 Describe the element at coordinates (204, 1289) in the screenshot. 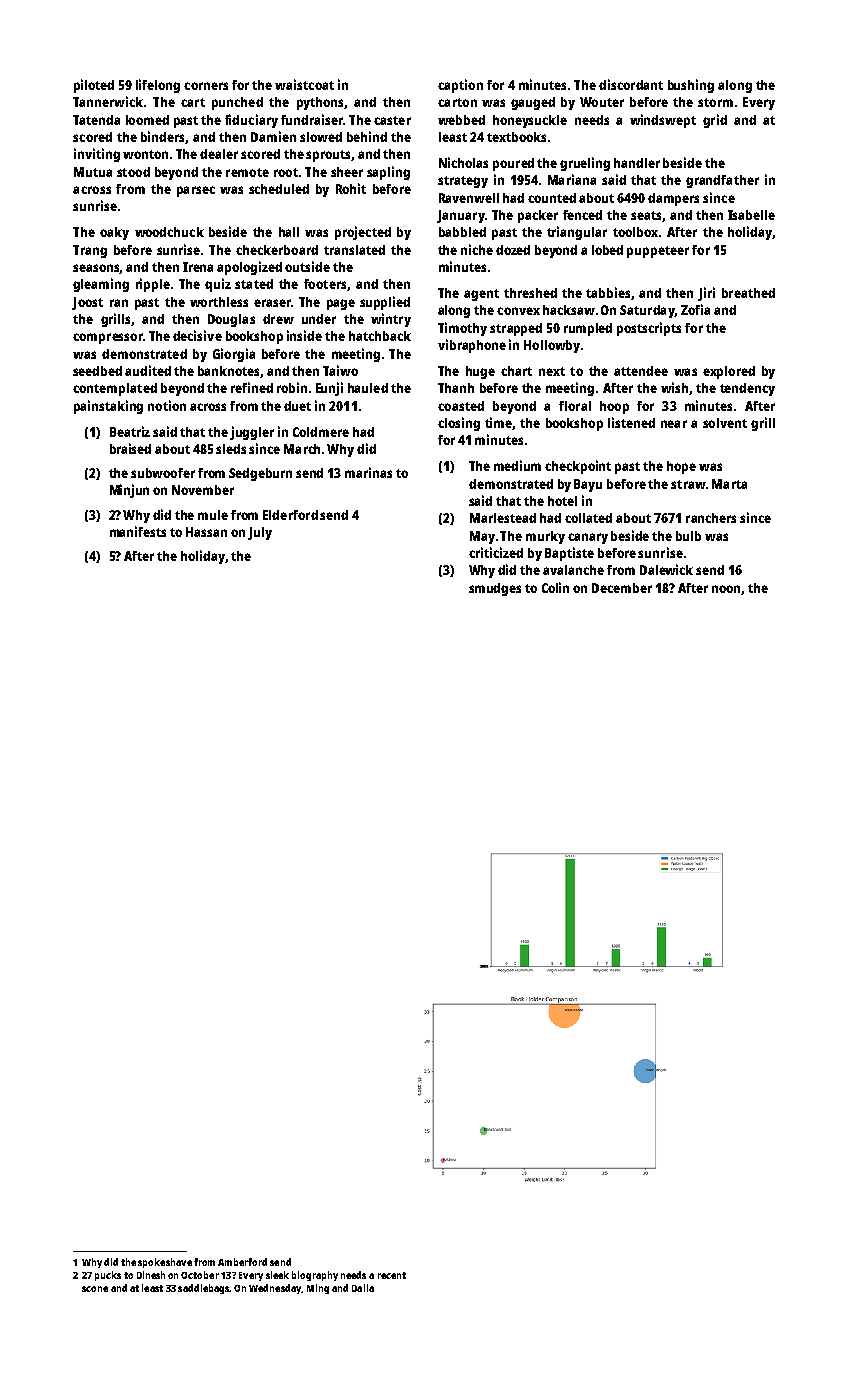

I see `saddlebags` at that location.
